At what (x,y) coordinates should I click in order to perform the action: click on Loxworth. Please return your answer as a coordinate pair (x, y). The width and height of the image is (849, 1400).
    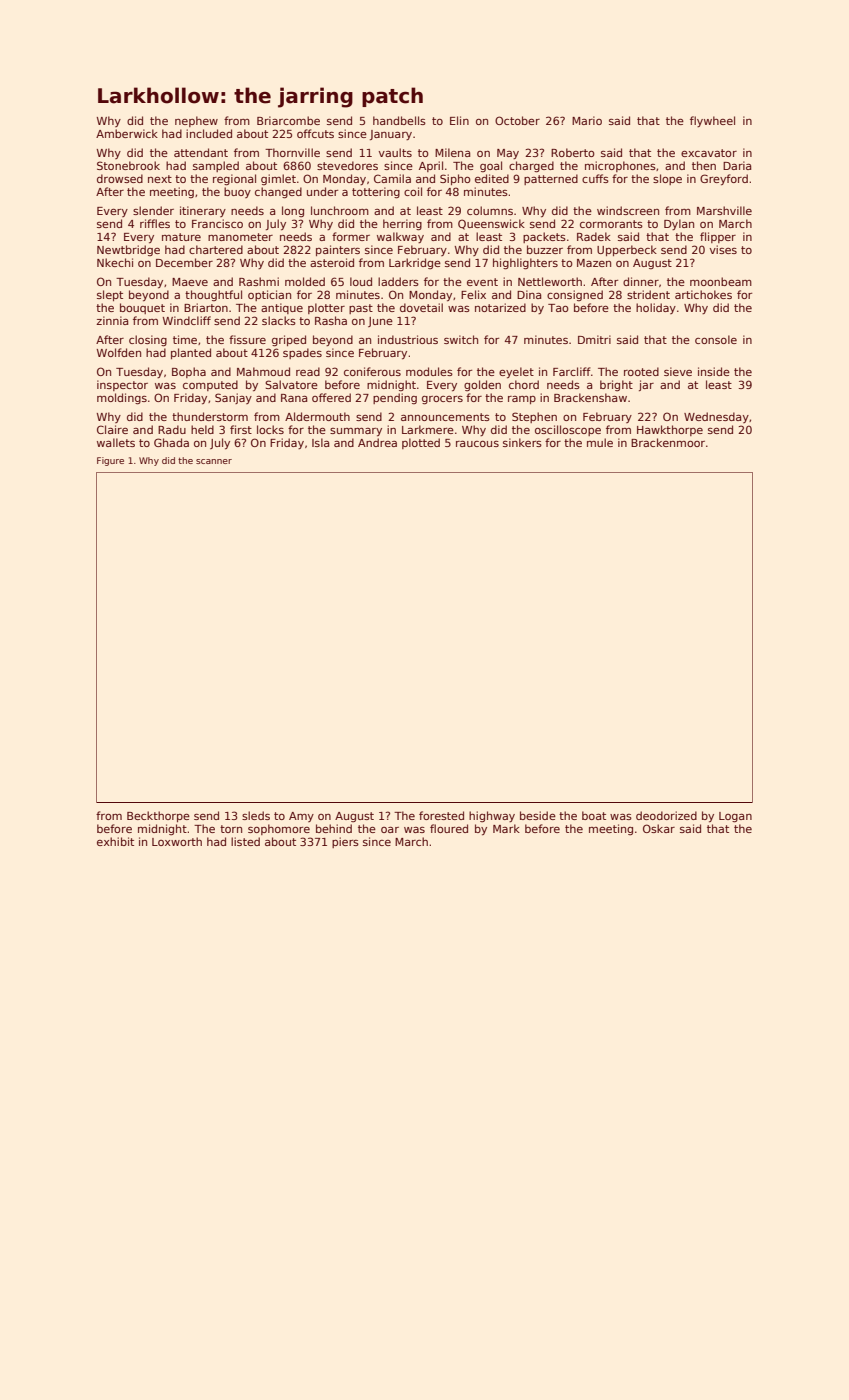
    Looking at the image, I should click on (177, 841).
